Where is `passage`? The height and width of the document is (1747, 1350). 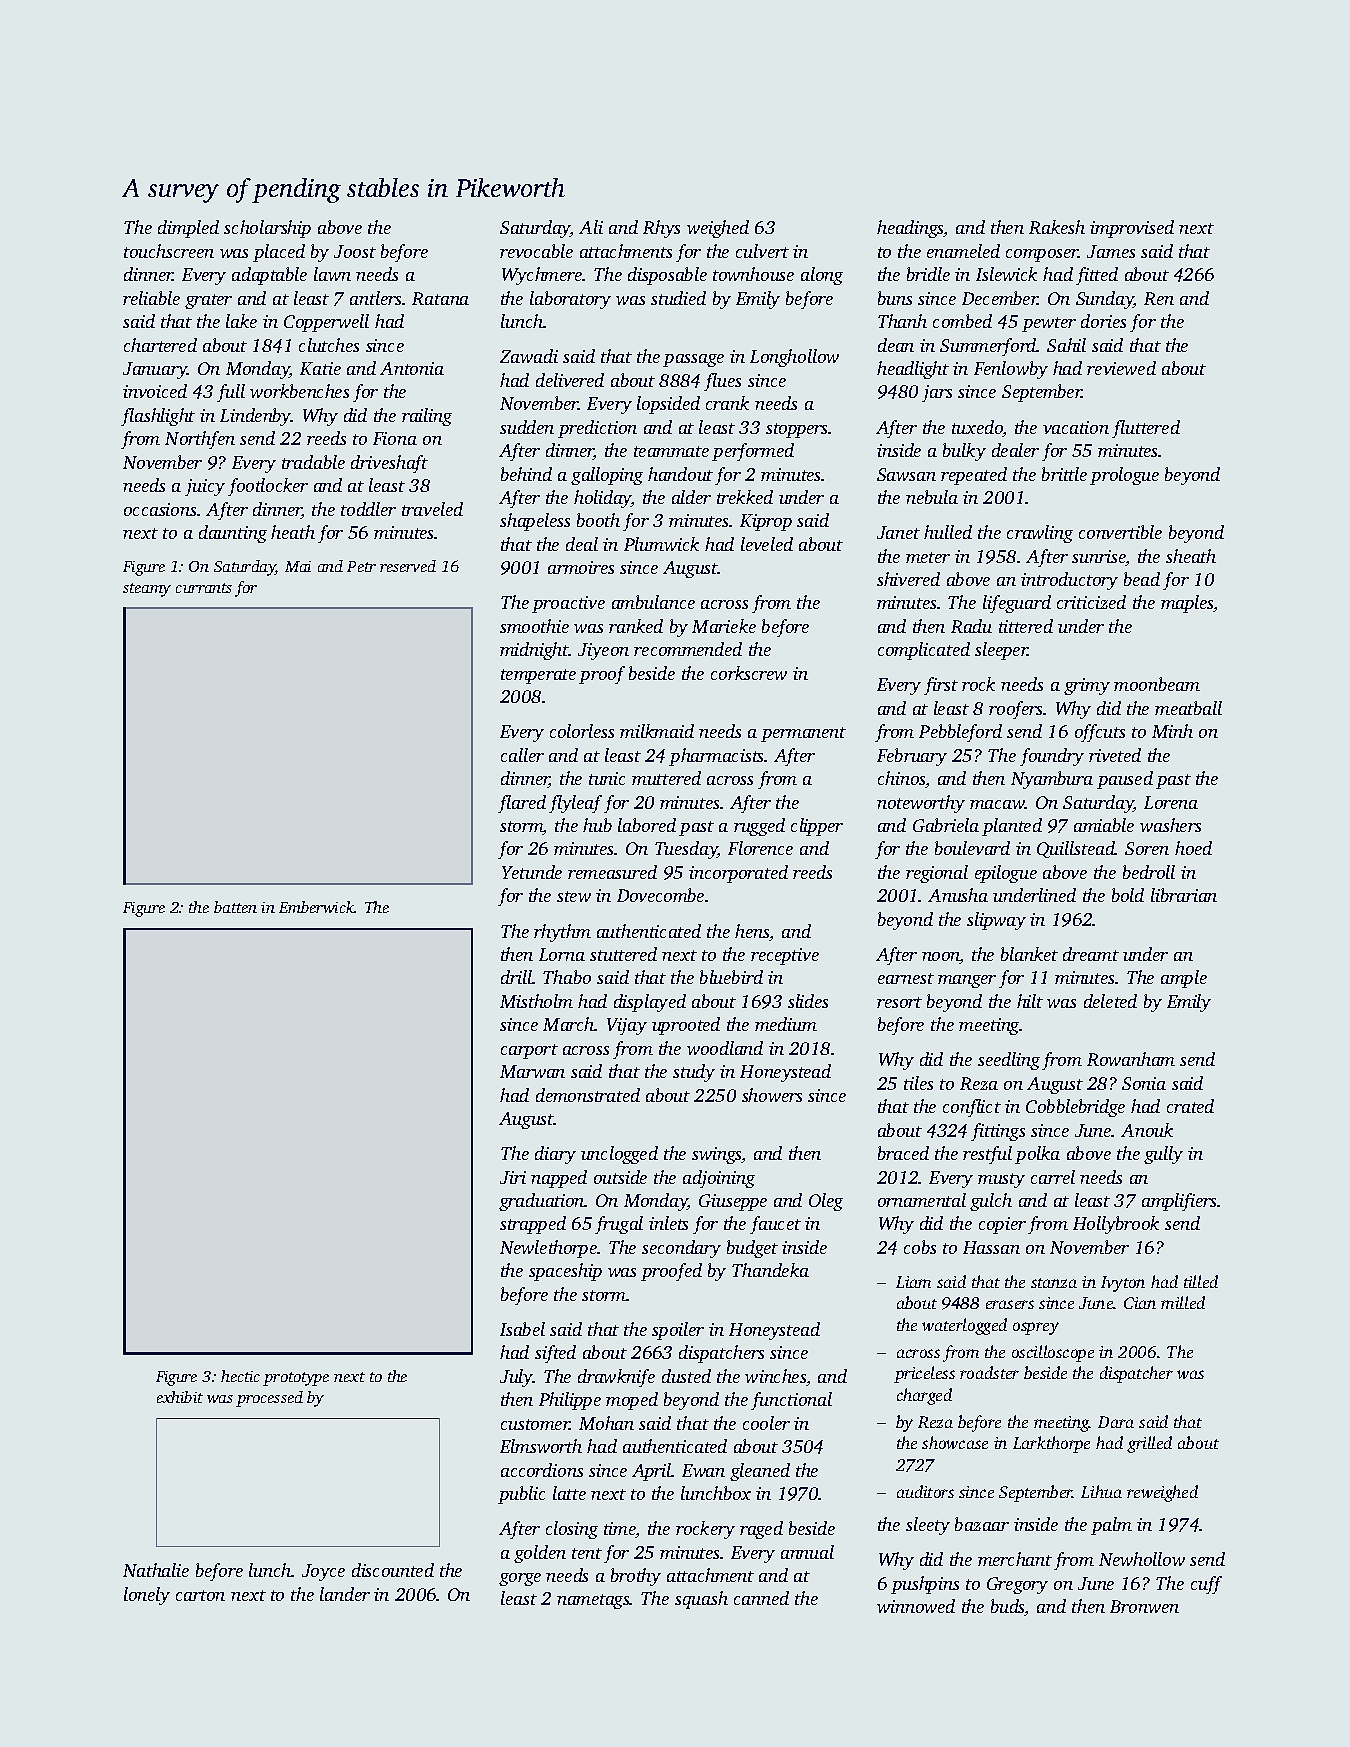 passage is located at coordinates (693, 360).
